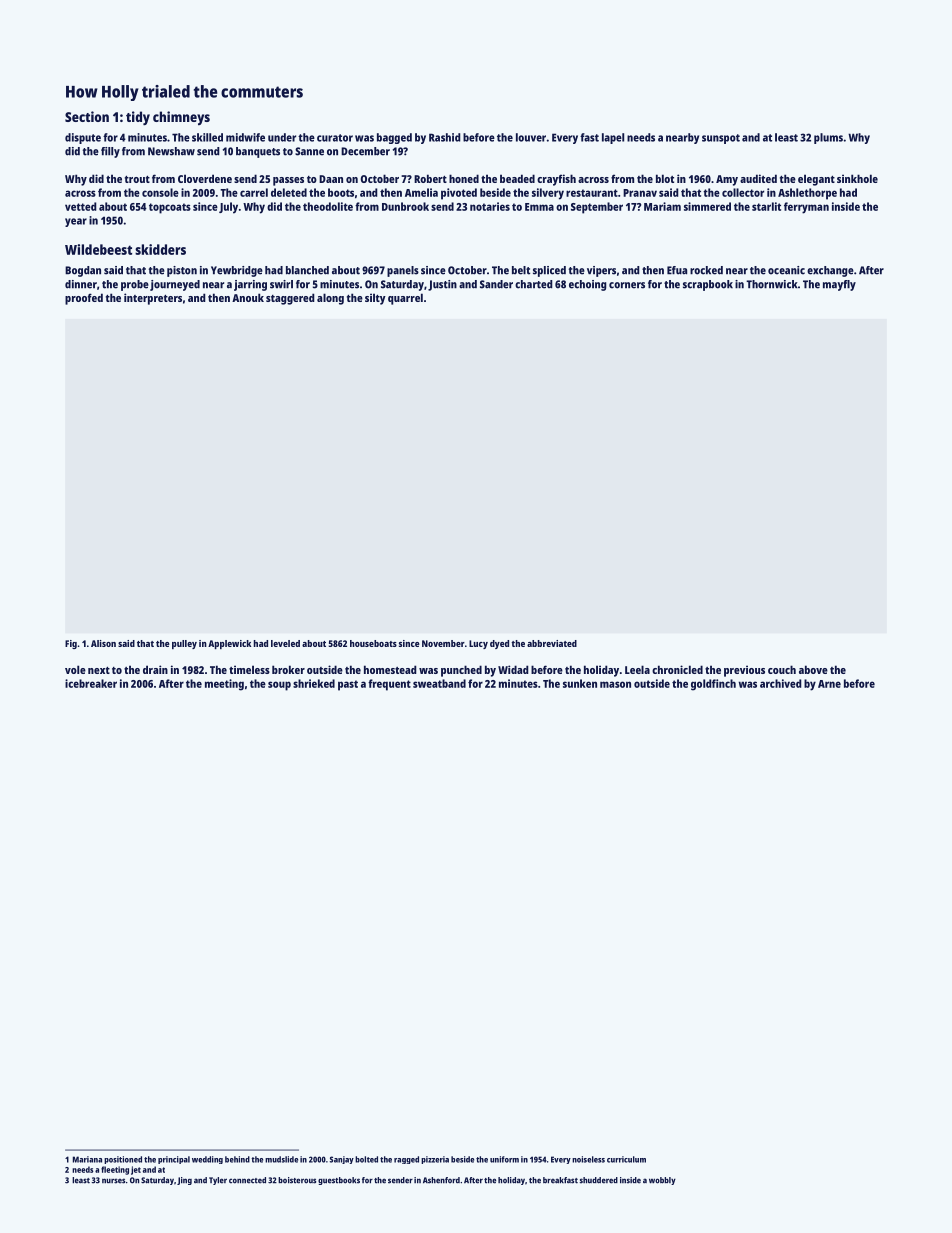  Describe the element at coordinates (445, 137) in the screenshot. I see `Rashid` at that location.
